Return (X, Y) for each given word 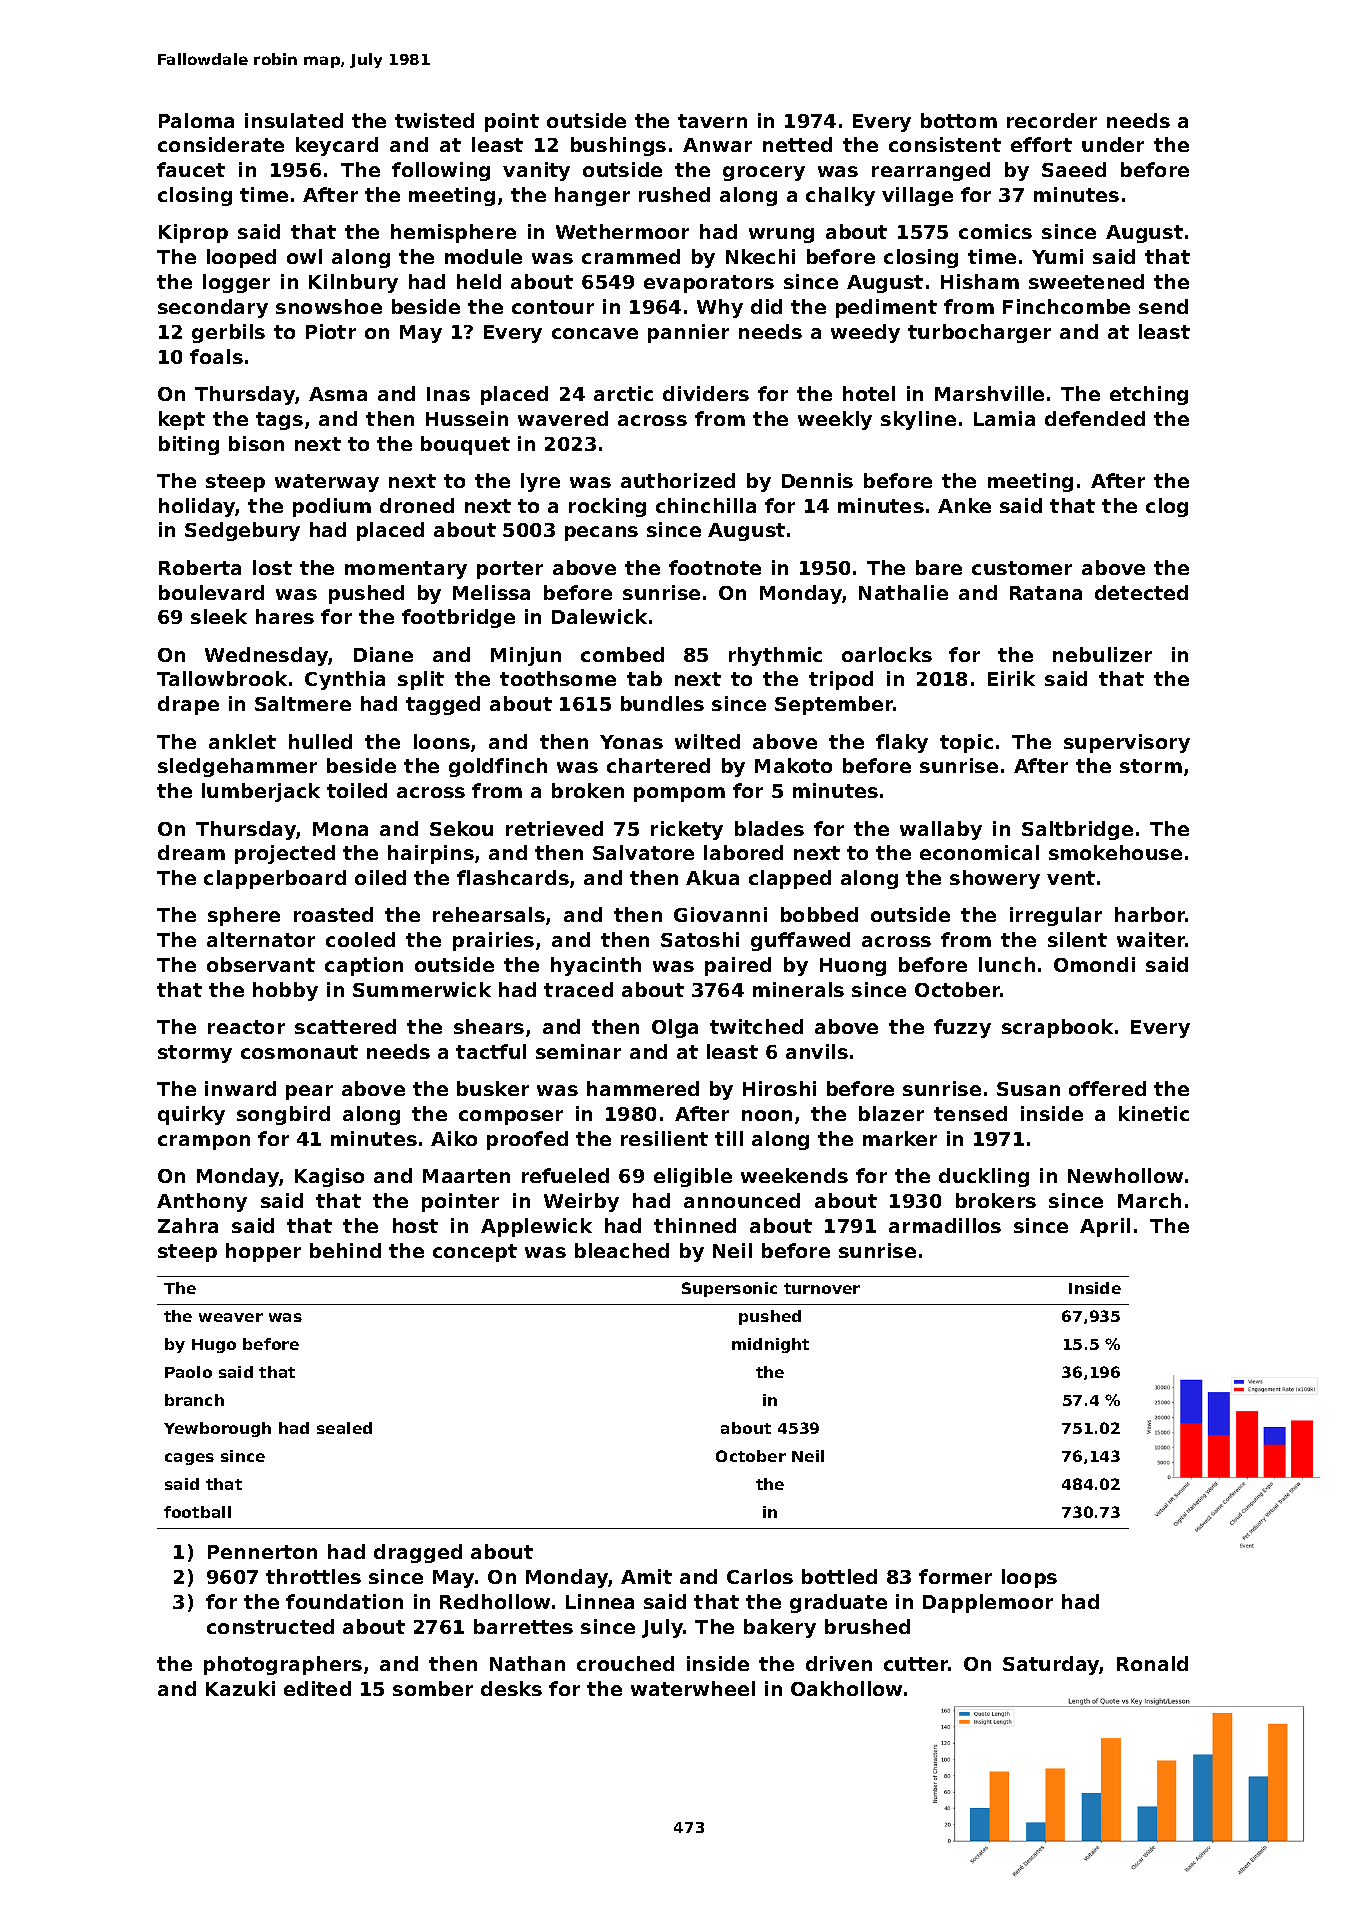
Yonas (631, 742)
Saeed (1074, 169)
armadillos (945, 1225)
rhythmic (775, 656)
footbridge (458, 618)
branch (194, 1400)
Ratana (1046, 593)
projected (285, 854)
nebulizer (1102, 654)
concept (475, 1253)
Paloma (196, 120)
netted (797, 144)
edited (317, 1688)
